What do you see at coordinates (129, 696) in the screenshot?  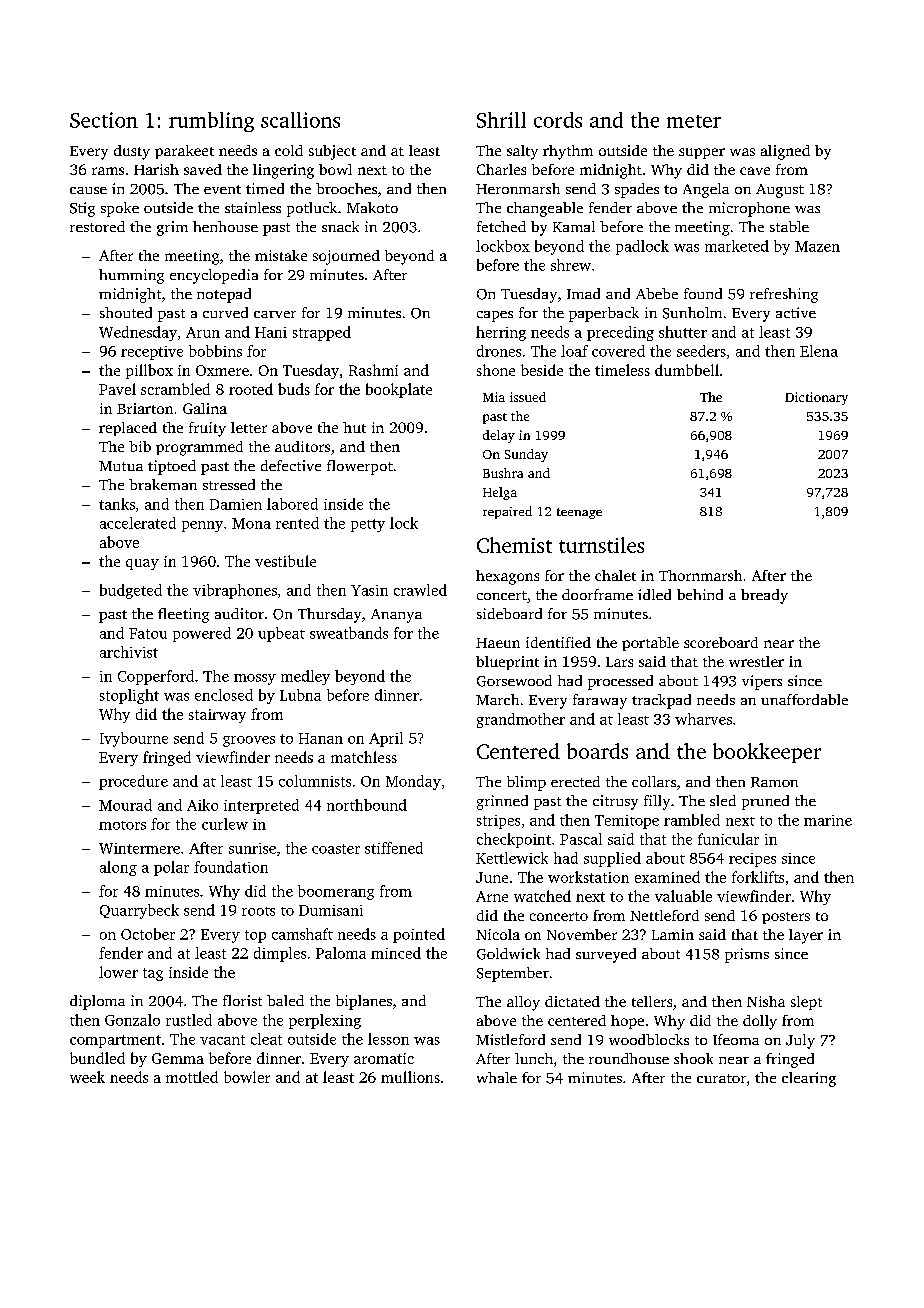 I see `stoplight` at bounding box center [129, 696].
